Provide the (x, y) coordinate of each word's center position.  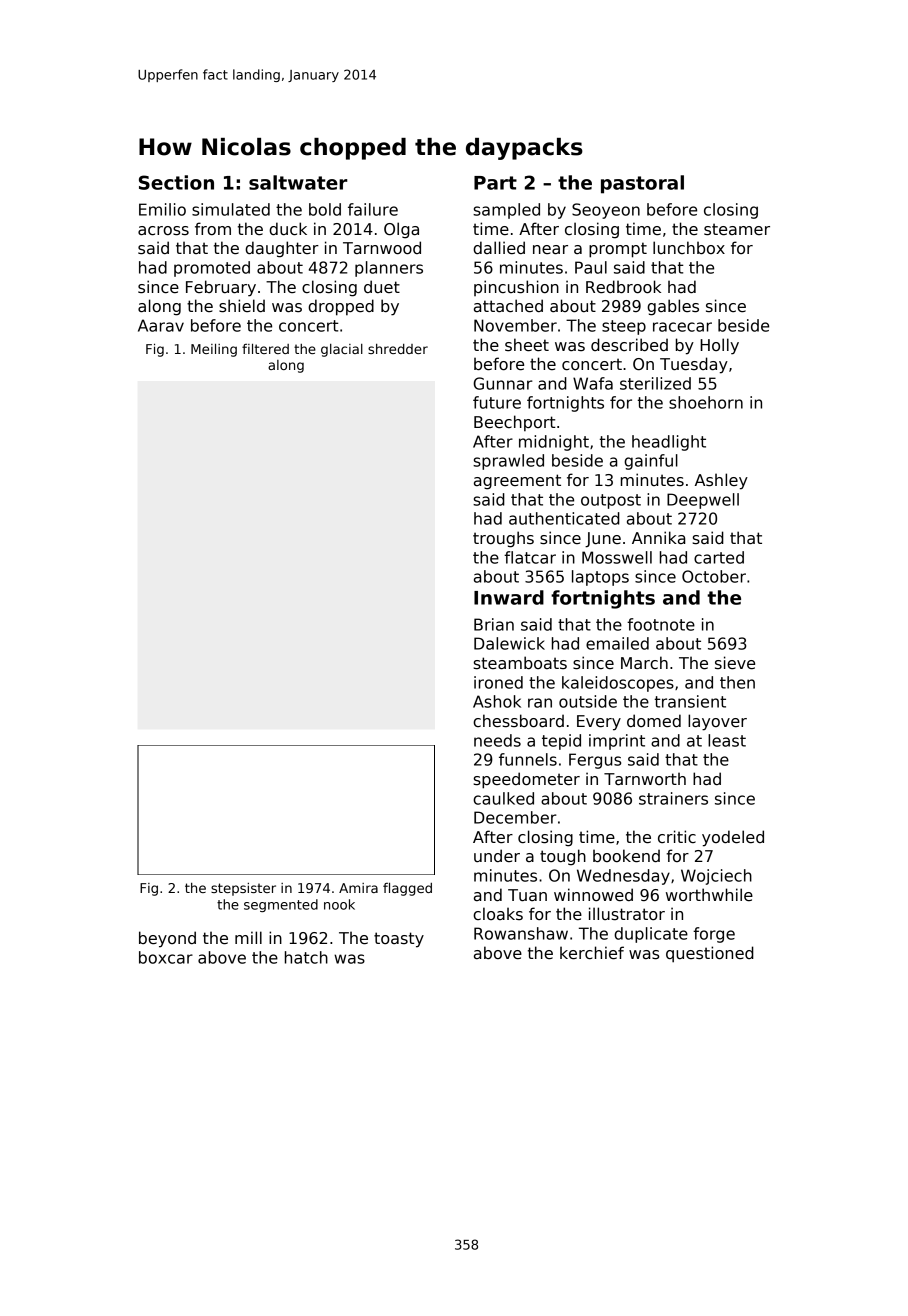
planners (389, 269)
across (163, 231)
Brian (494, 624)
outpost (611, 501)
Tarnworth (645, 778)
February (221, 288)
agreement (517, 482)
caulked (503, 798)
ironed (498, 682)
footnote (661, 624)
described (629, 345)
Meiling (214, 350)
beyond (167, 939)
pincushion (516, 288)
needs (497, 740)
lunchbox (689, 247)
